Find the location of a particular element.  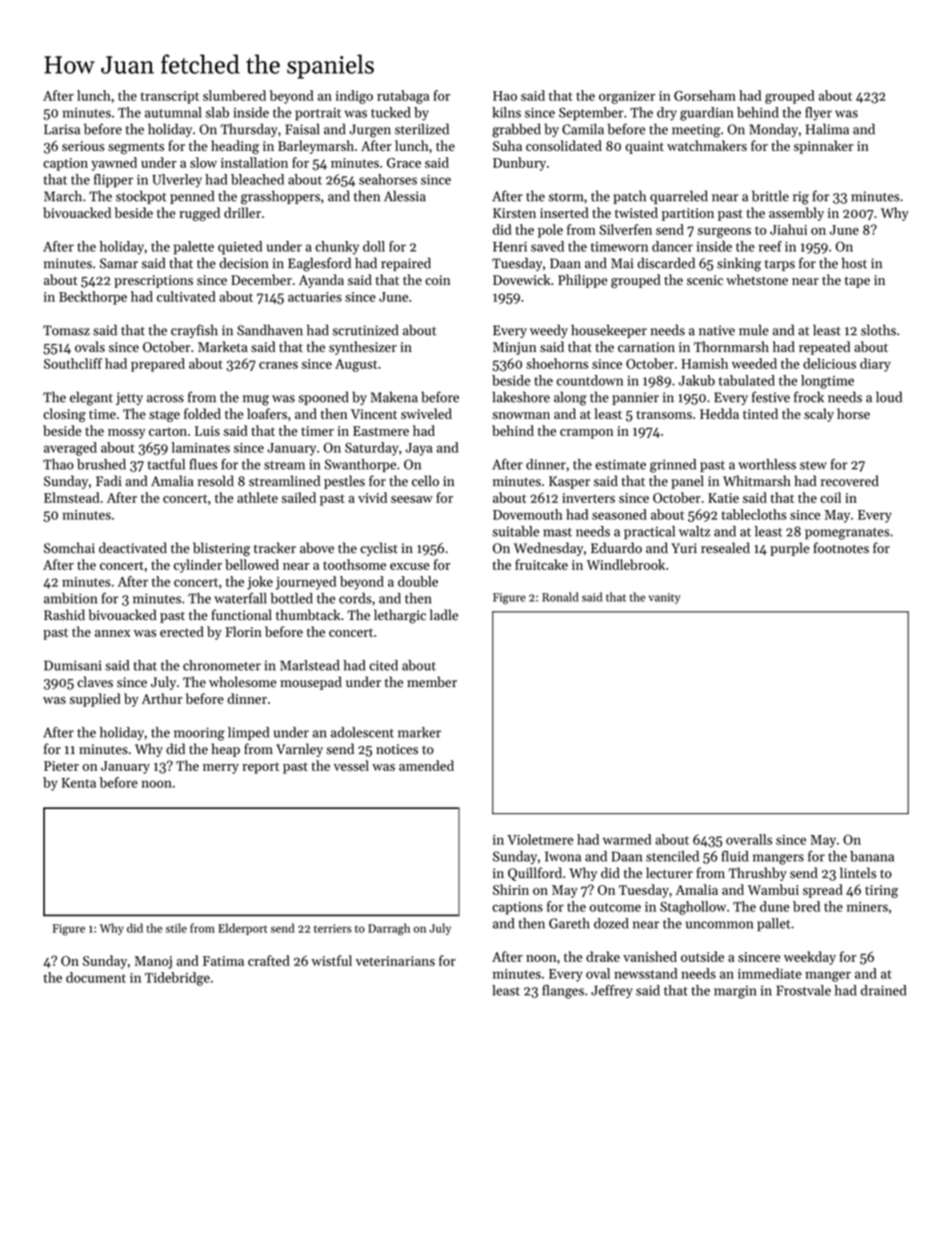

recovered is located at coordinates (850, 481).
